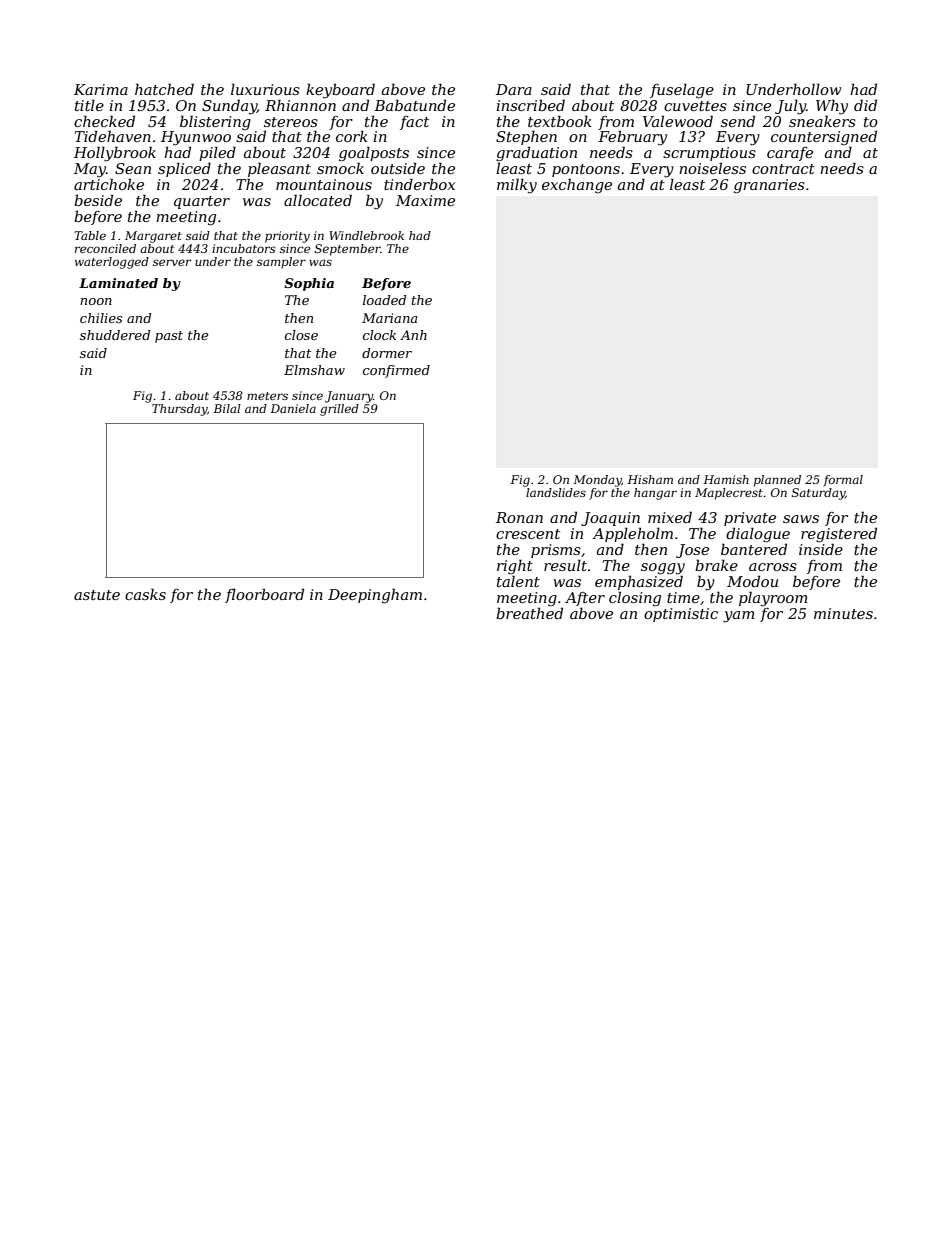  I want to click on granaries, so click(769, 186).
